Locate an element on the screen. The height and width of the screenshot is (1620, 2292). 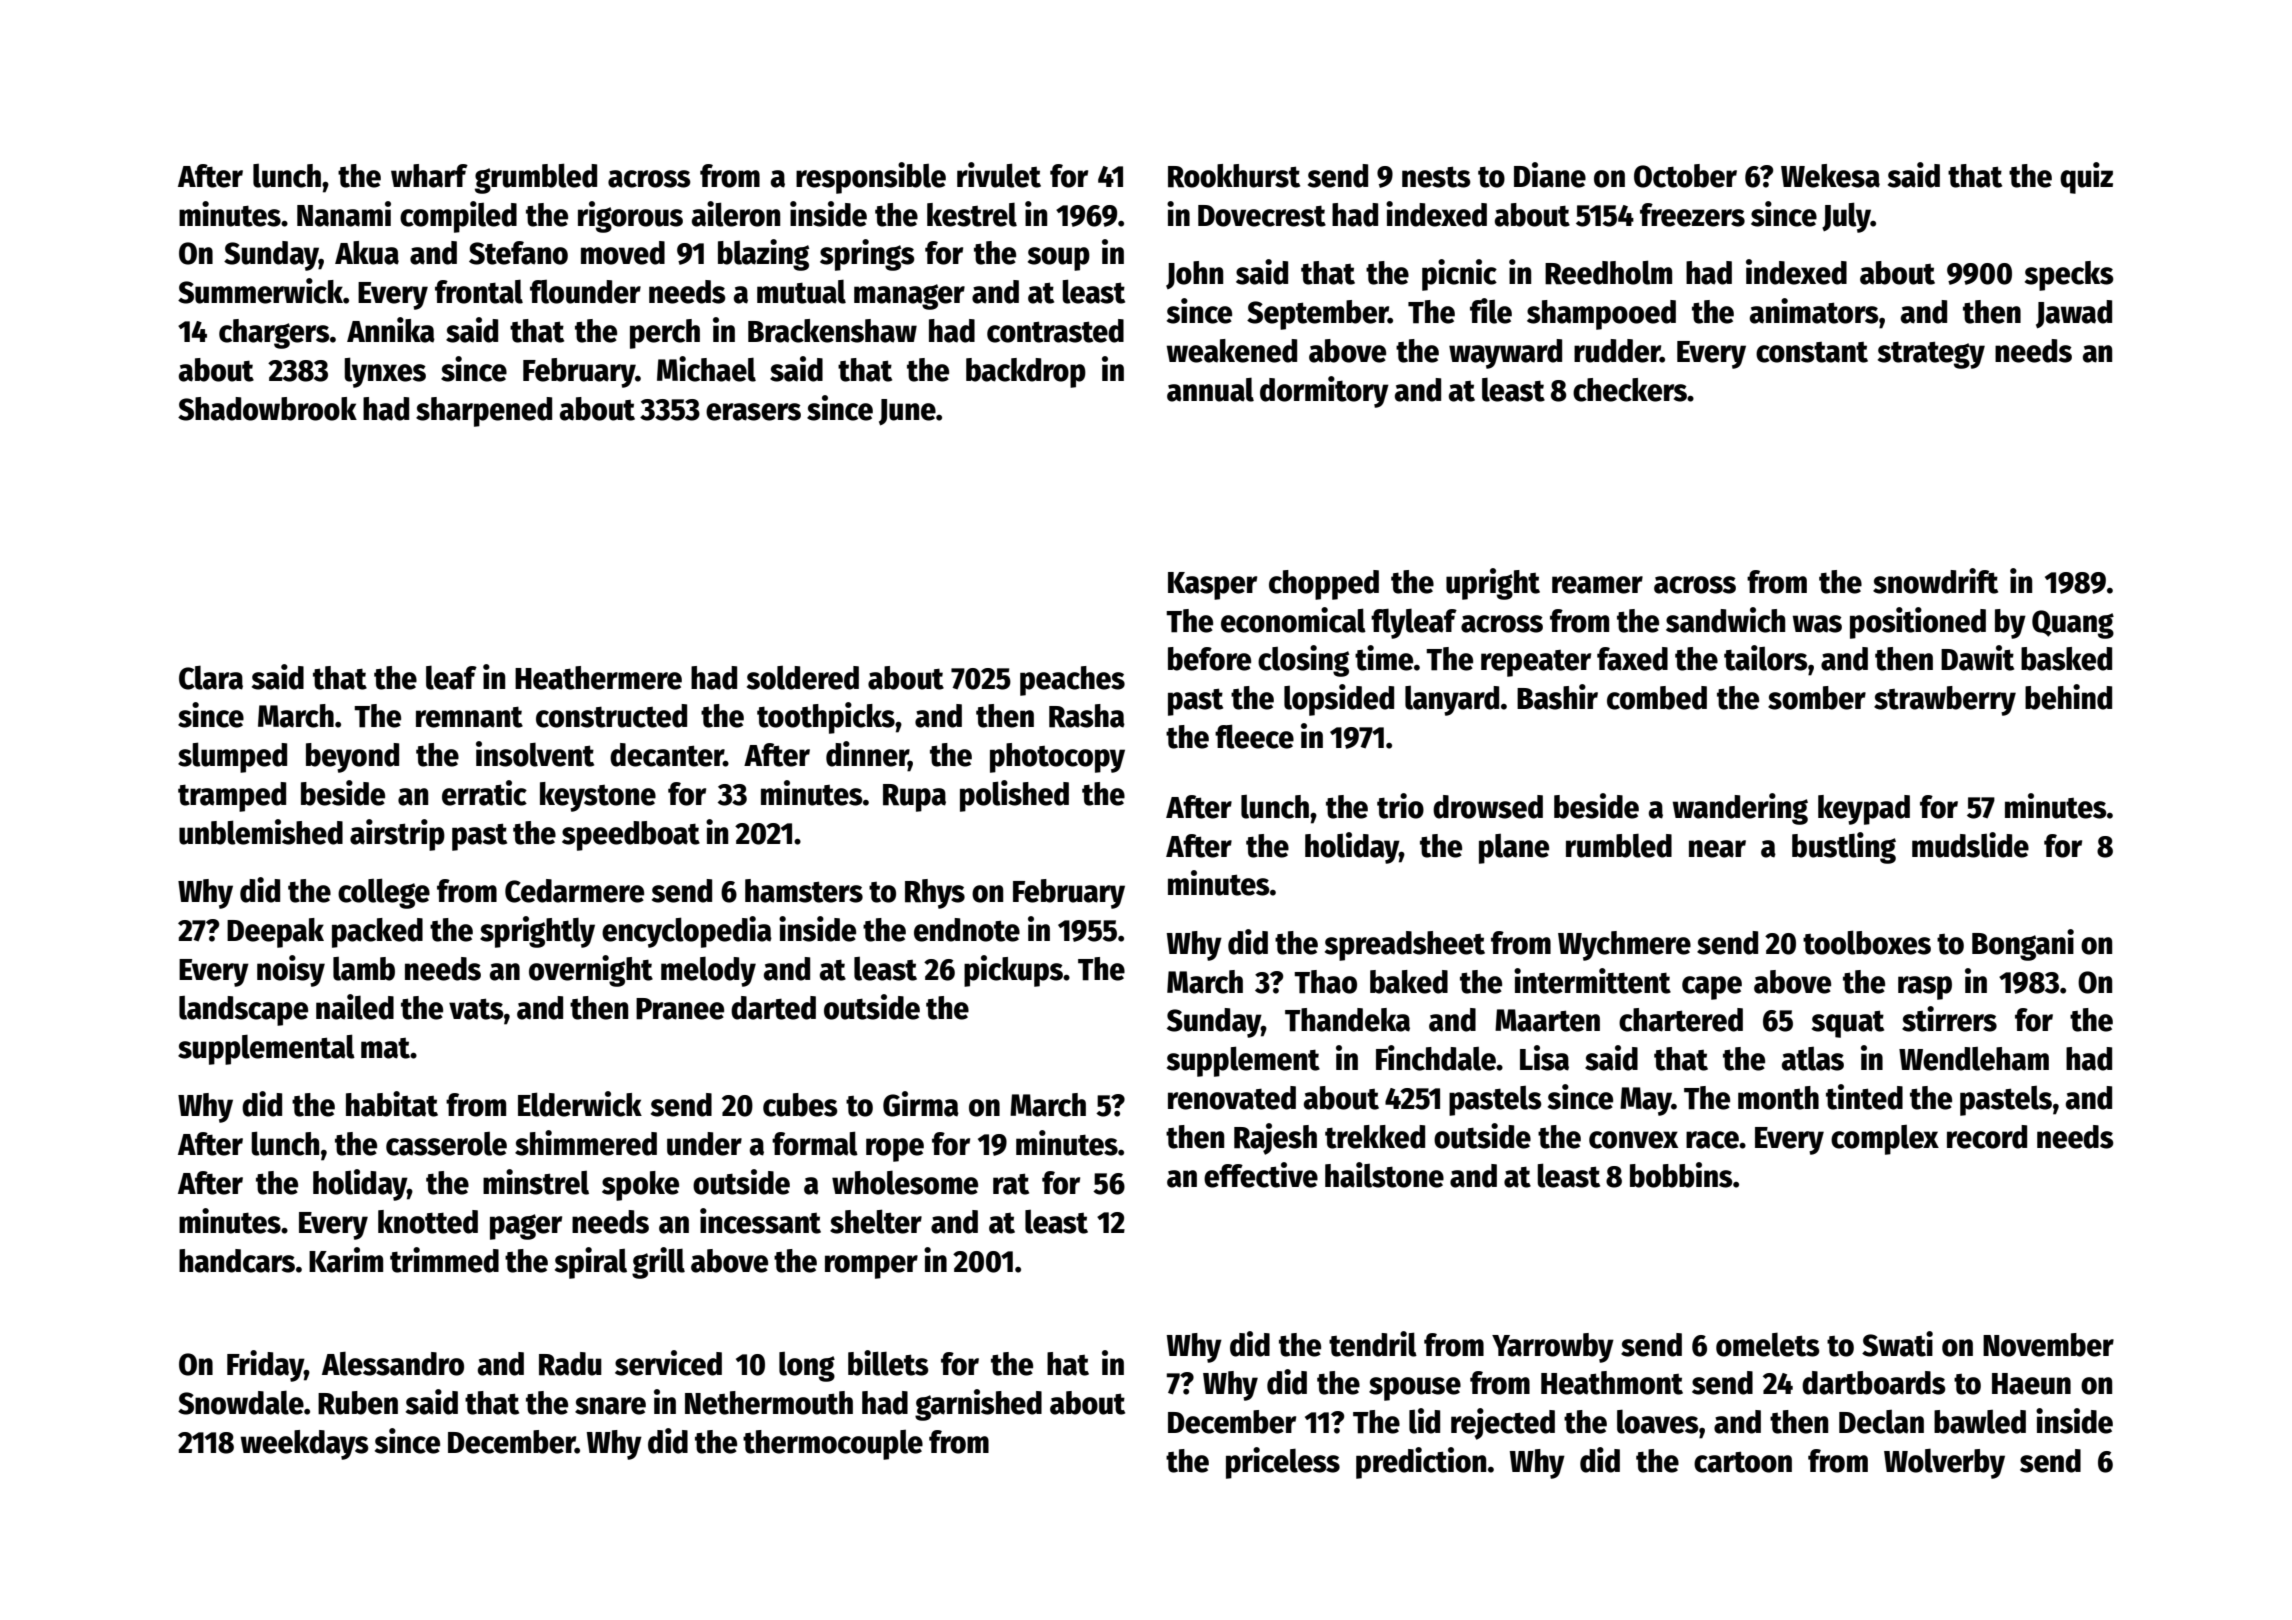
freezers is located at coordinates (1692, 215).
